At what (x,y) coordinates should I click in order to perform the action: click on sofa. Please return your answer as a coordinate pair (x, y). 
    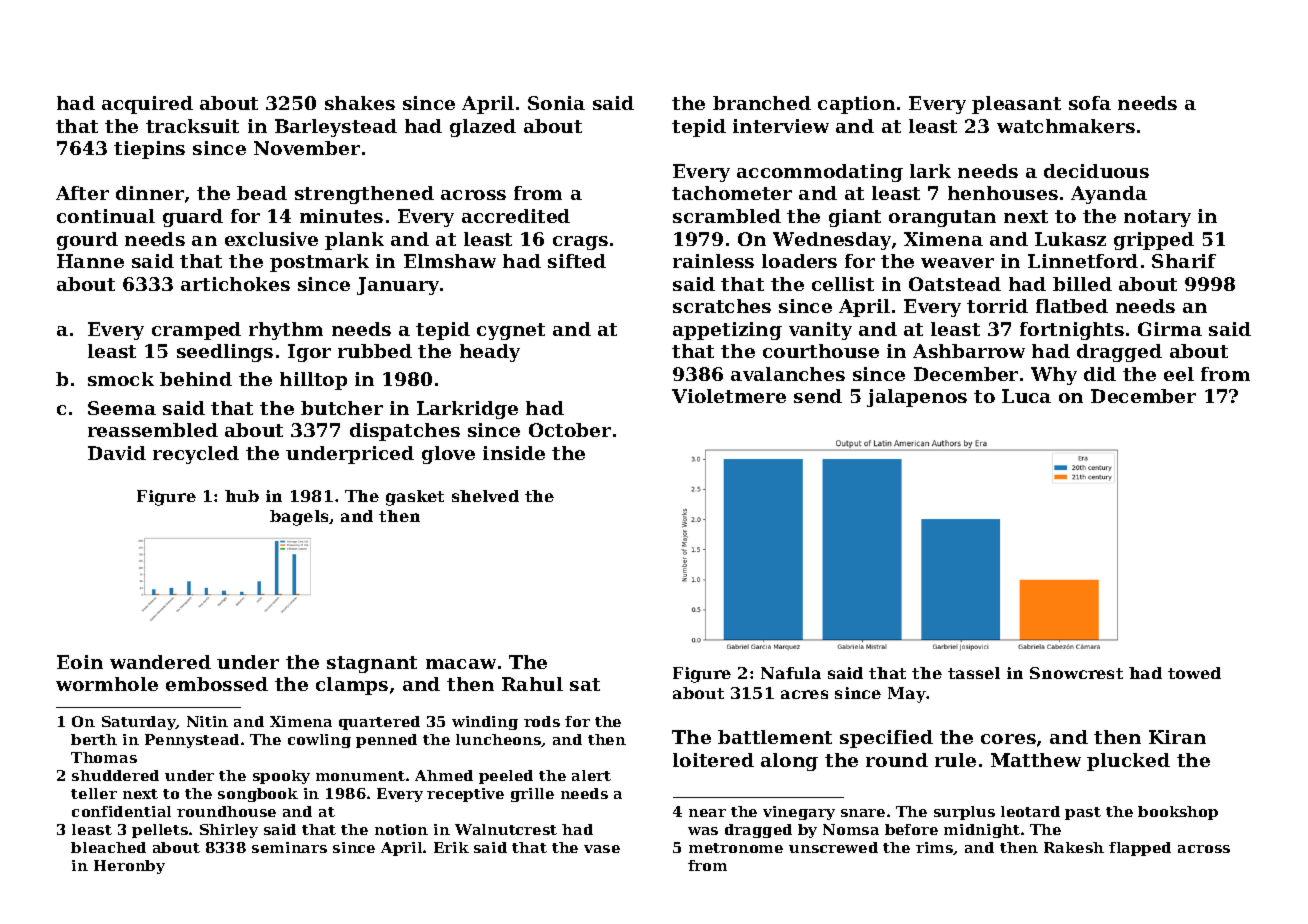
    Looking at the image, I should click on (1090, 103).
